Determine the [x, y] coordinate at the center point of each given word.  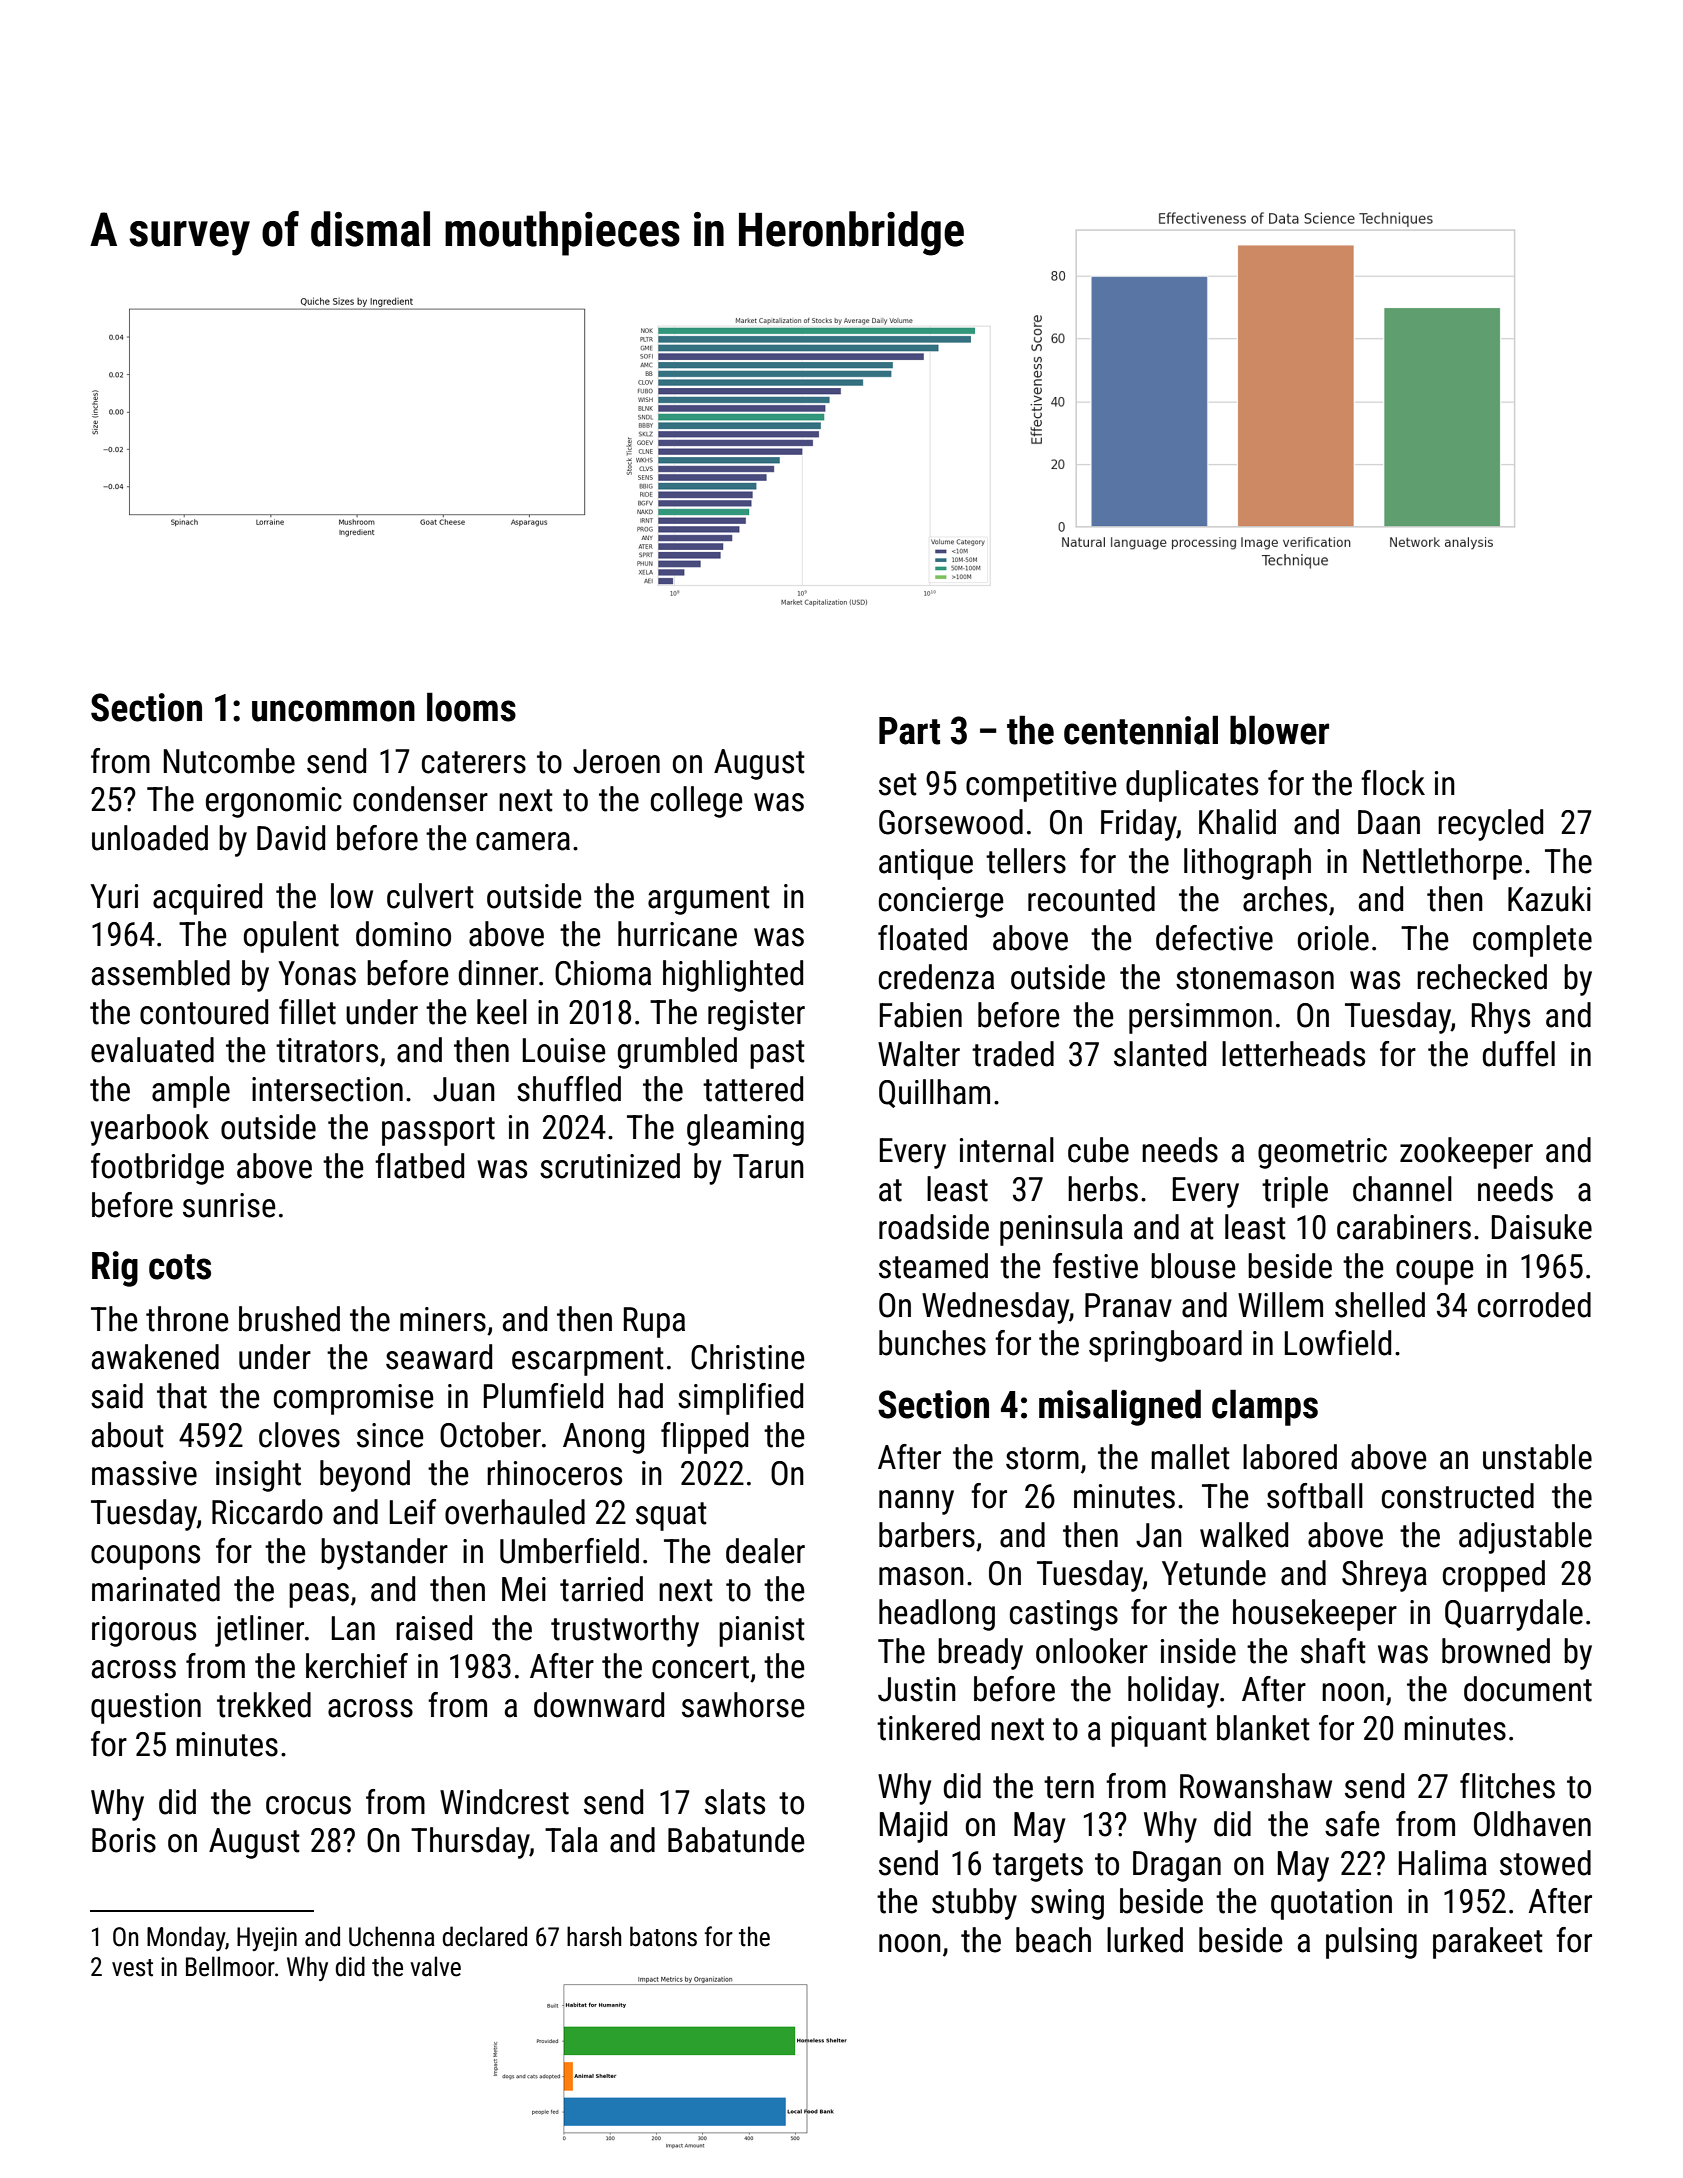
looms [471, 707]
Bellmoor [230, 1966]
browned [1496, 1651]
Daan [1389, 822]
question [146, 1708]
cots [180, 1267]
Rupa [654, 1322]
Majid [913, 1827]
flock [1393, 783]
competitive [1041, 786]
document [1528, 1689]
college [697, 802]
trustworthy [625, 1631]
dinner [498, 973]
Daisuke [1542, 1227]
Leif [413, 1512]
